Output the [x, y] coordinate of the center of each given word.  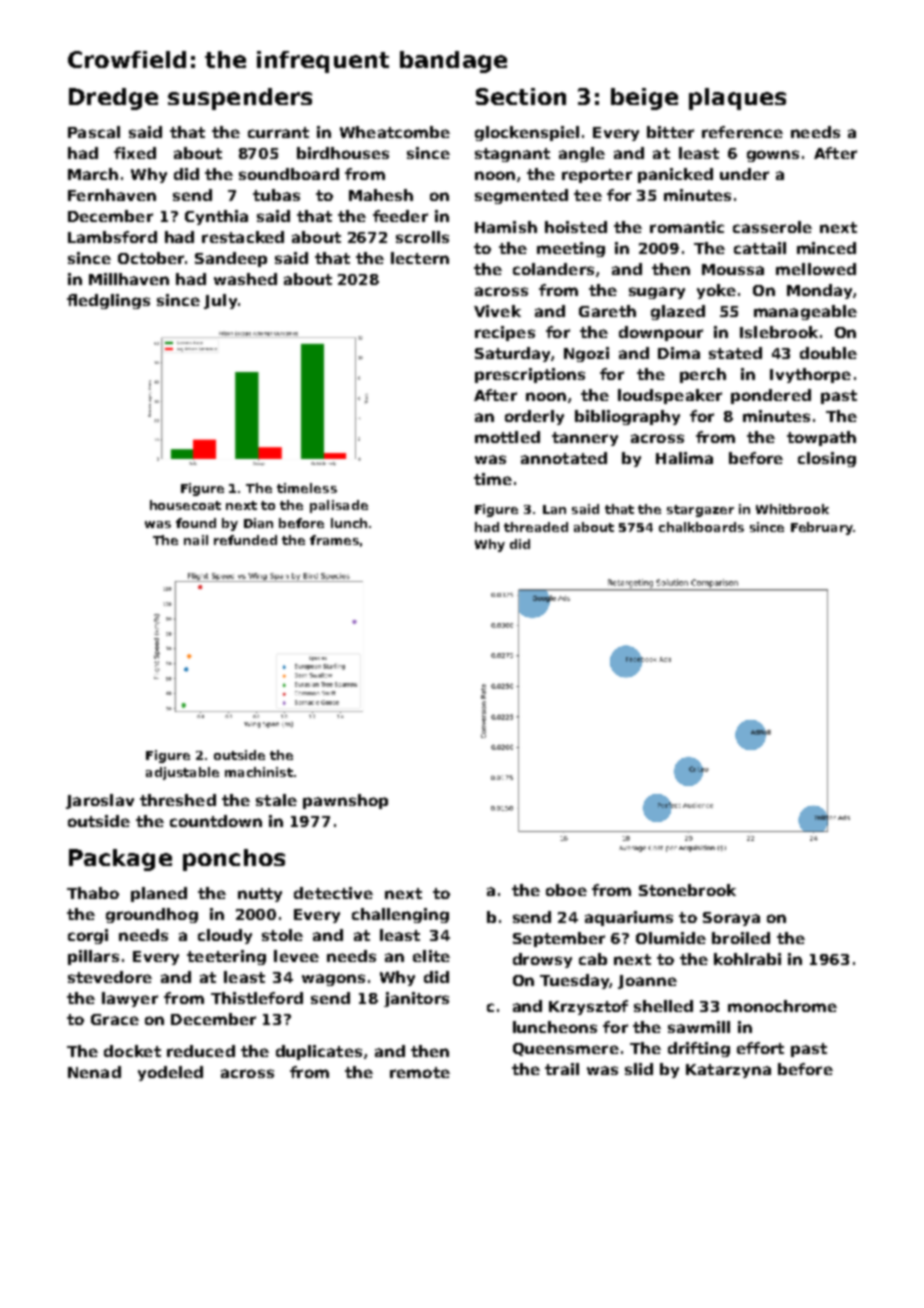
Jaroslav [100, 801]
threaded [536, 527]
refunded [245, 540]
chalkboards [701, 527]
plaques [737, 99]
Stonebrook [687, 890]
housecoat [185, 505]
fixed [135, 153]
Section [521, 96]
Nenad [94, 1072]
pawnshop [345, 801]
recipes [505, 333]
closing [827, 459]
